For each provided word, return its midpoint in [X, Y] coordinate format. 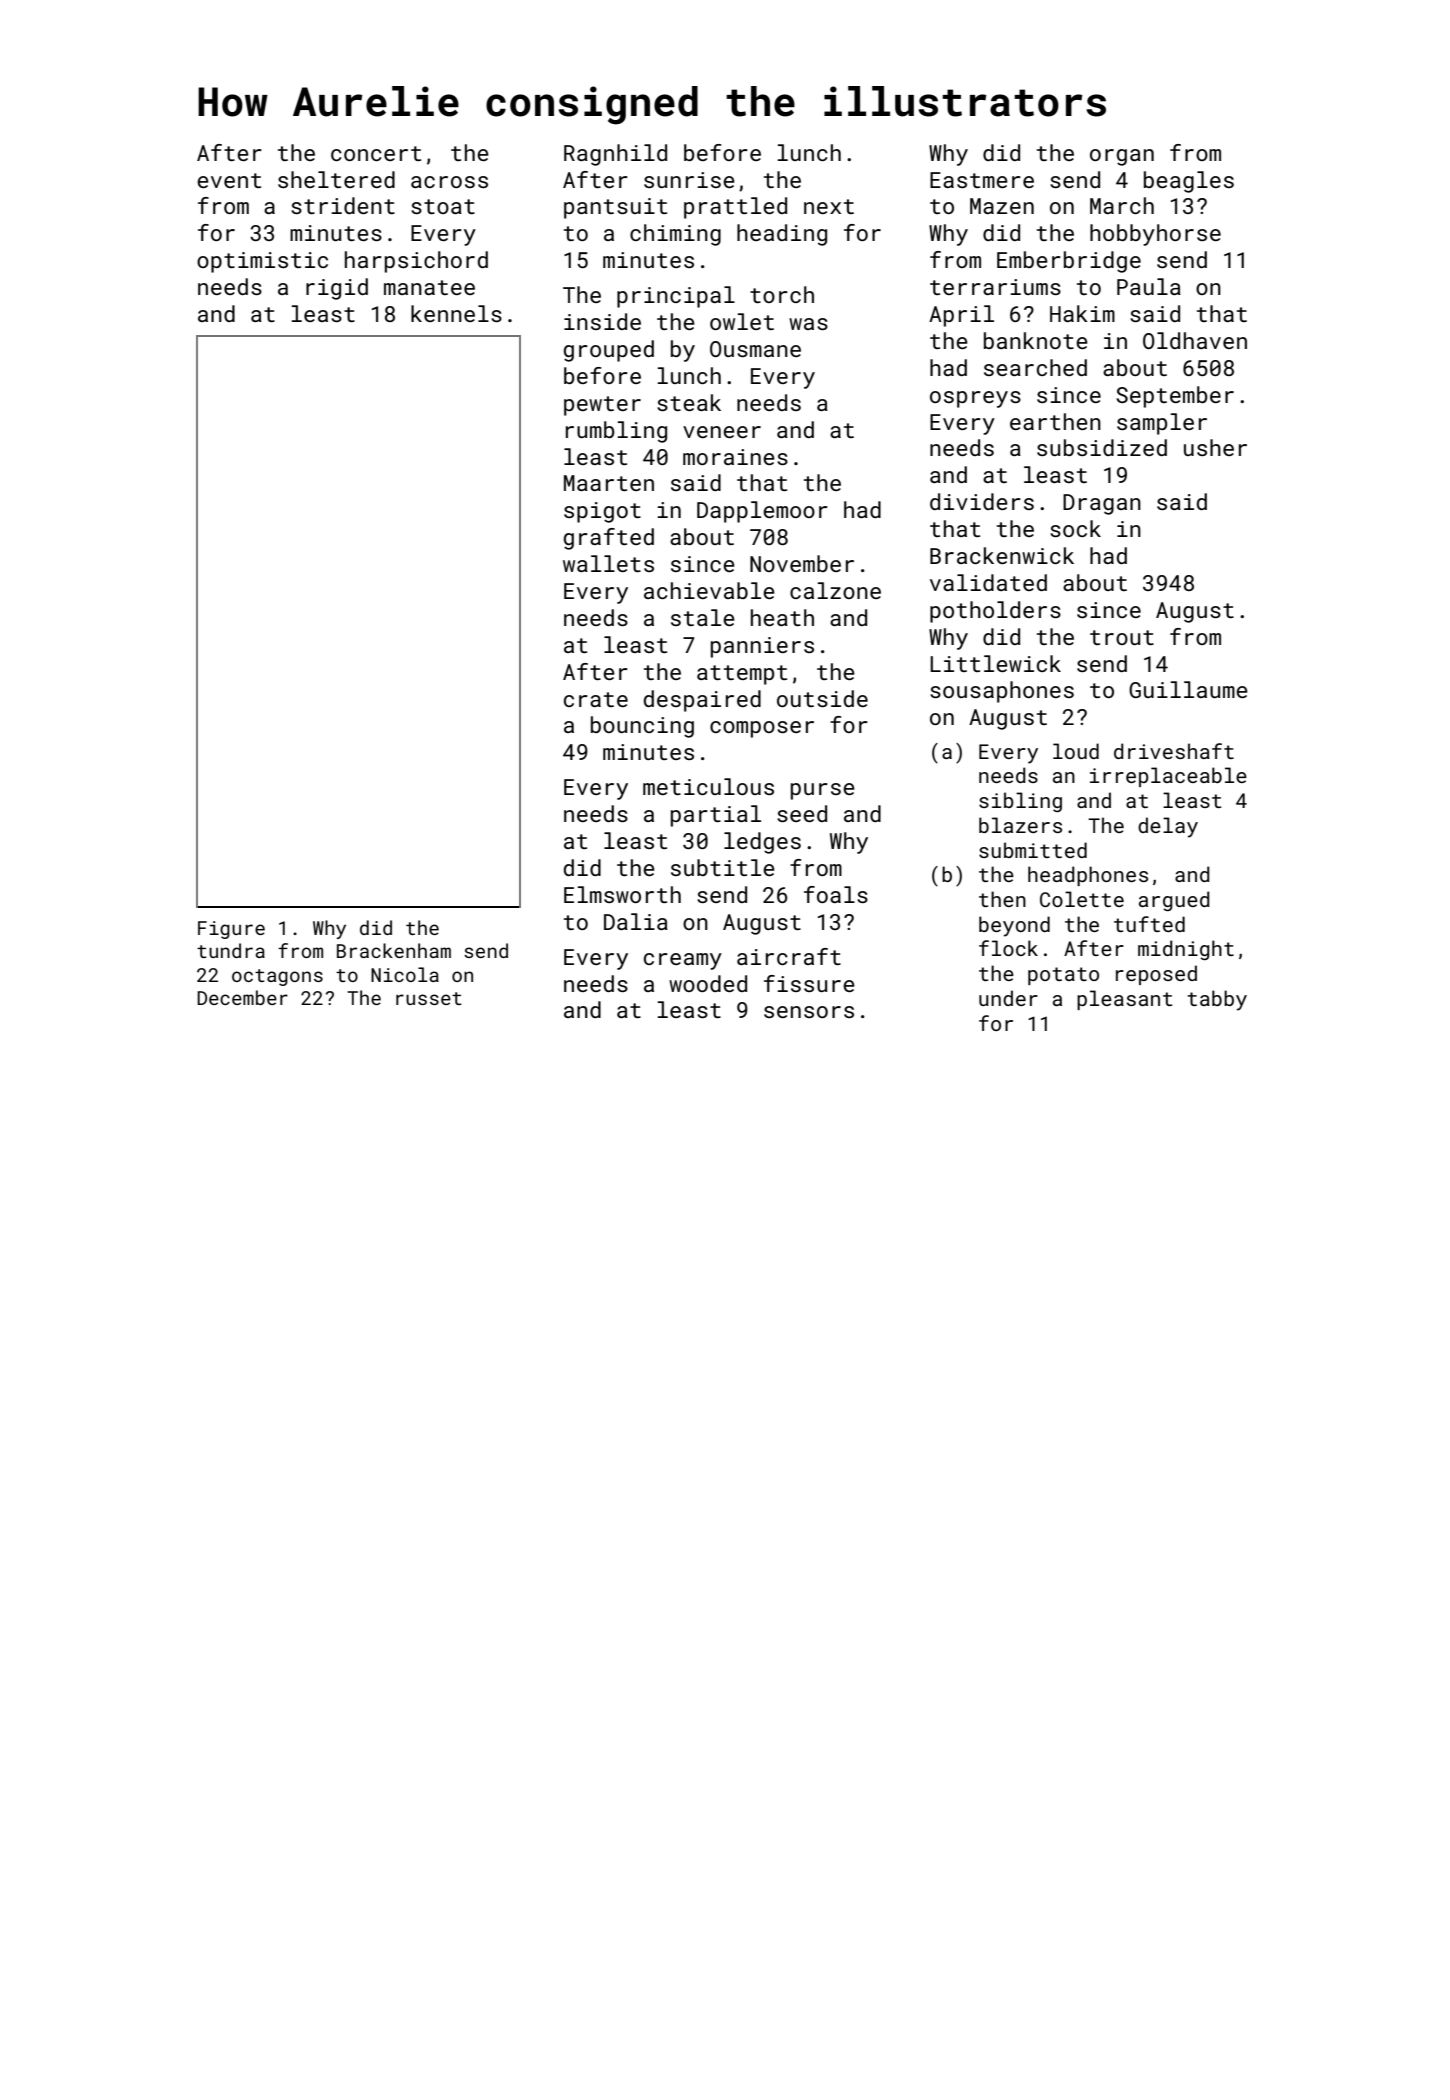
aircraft [789, 956]
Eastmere [982, 180]
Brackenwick [1002, 555]
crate [596, 699]
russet [429, 998]
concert [376, 153]
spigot [602, 512]
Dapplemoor [762, 512]
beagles [1189, 182]
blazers [1020, 825]
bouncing [642, 727]
